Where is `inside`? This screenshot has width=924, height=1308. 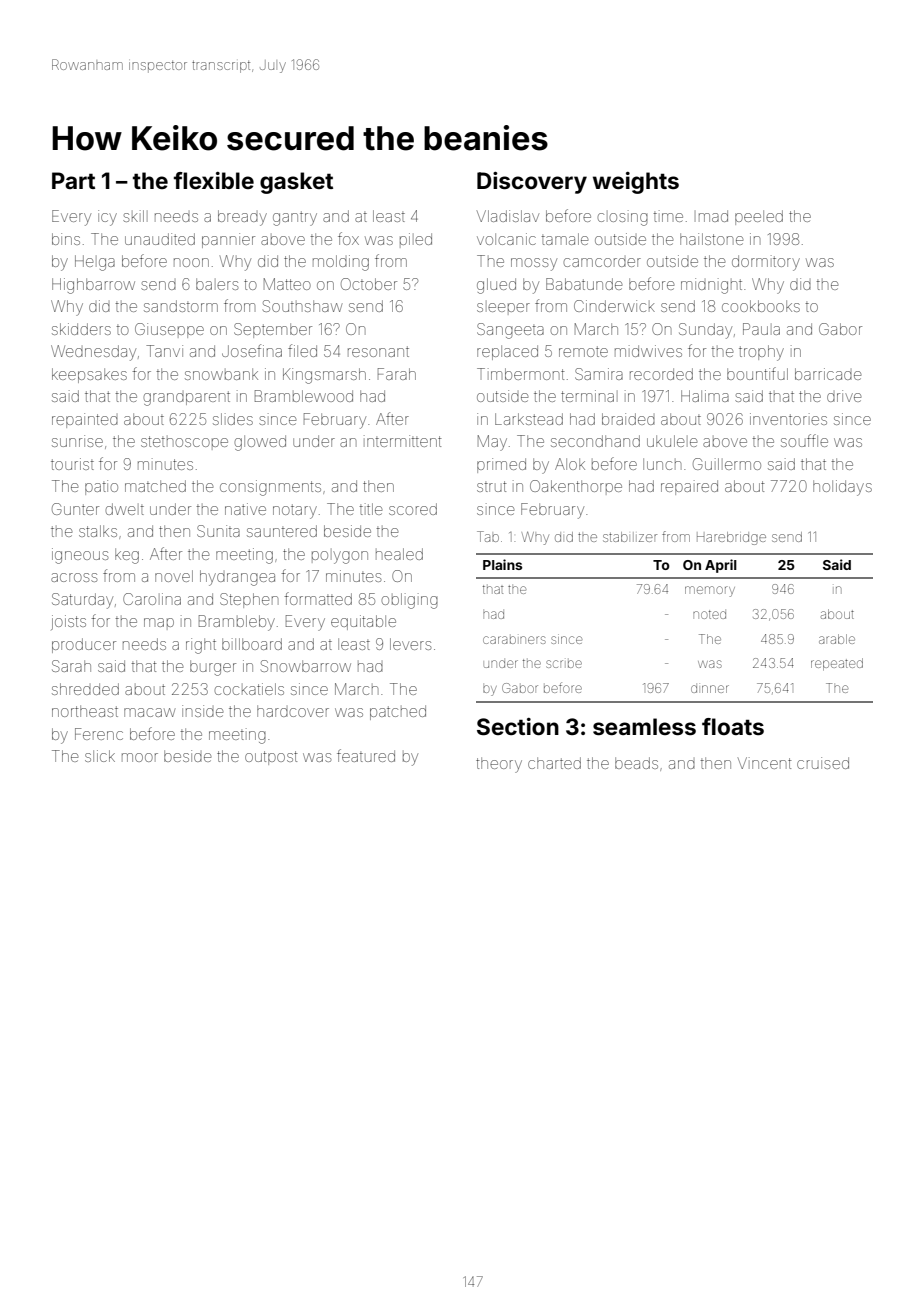
inside is located at coordinates (202, 711).
